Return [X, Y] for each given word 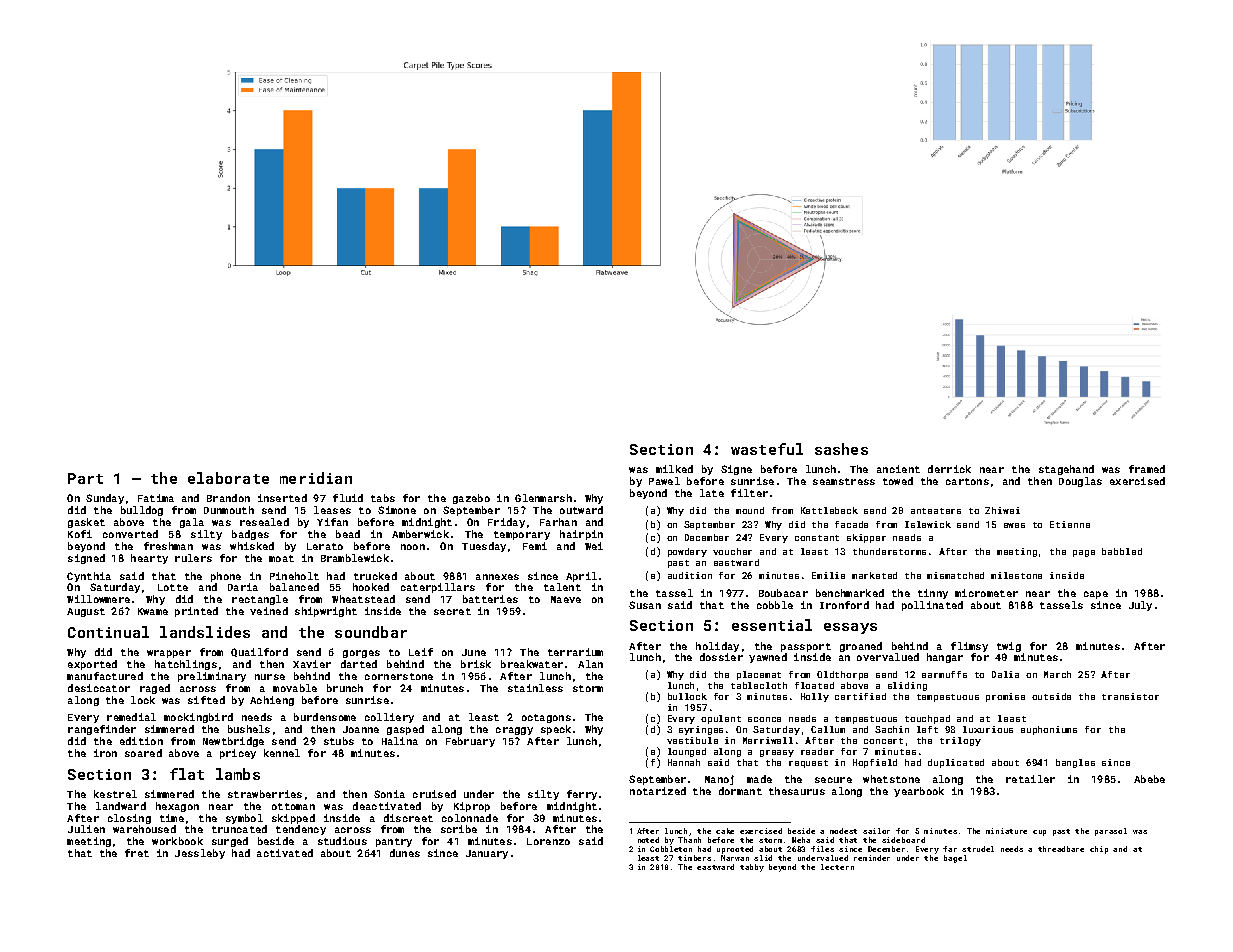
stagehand [1066, 470]
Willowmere [98, 599]
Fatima [156, 498]
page [1084, 553]
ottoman [293, 806]
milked [674, 469]
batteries [490, 599]
